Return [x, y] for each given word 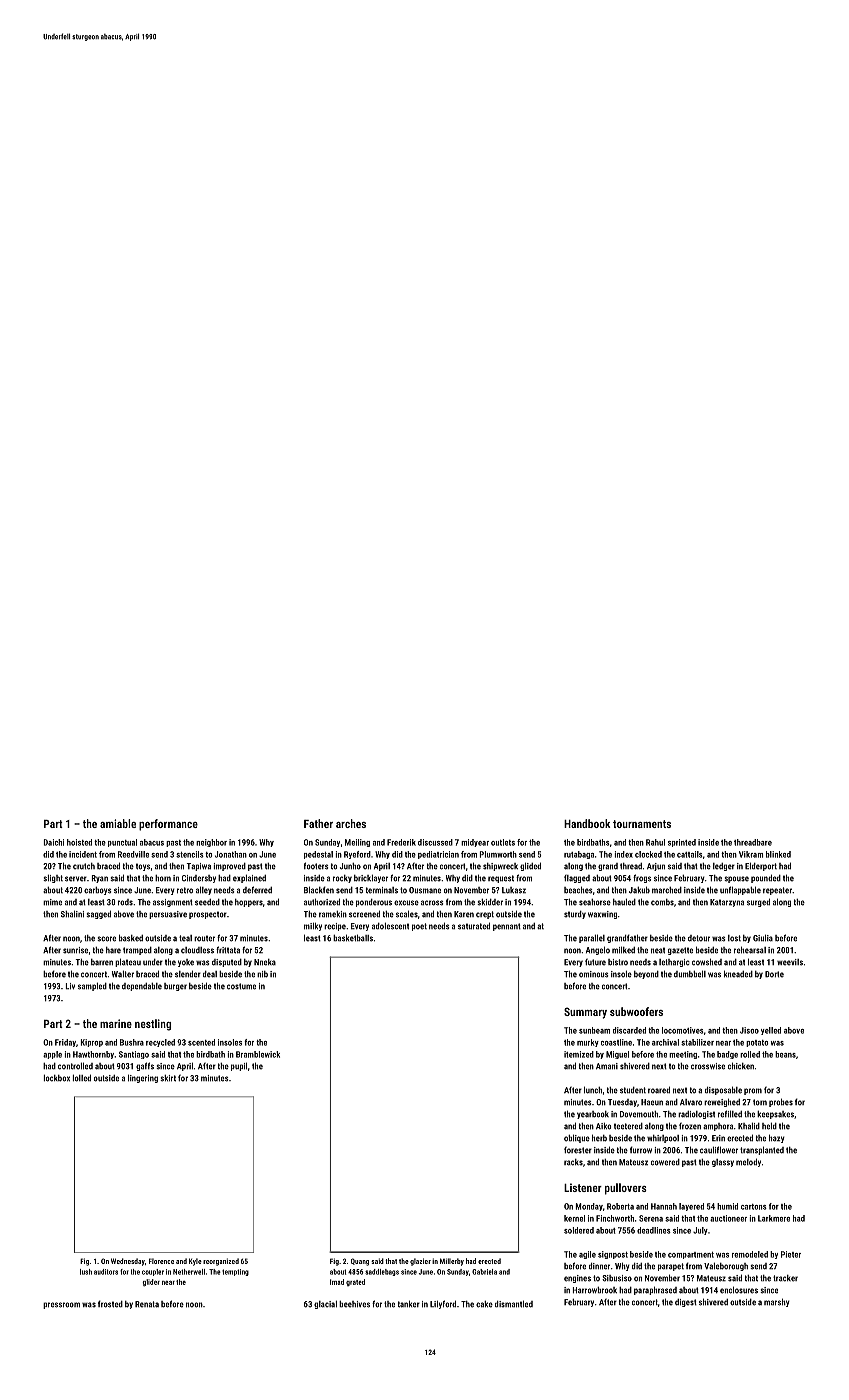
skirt [168, 1078]
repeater [777, 891]
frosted [110, 1304]
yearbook [593, 1115]
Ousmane [425, 890]
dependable [142, 987]
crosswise [708, 1066]
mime [52, 902]
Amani [607, 1066]
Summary [585, 1013]
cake [484, 1304]
